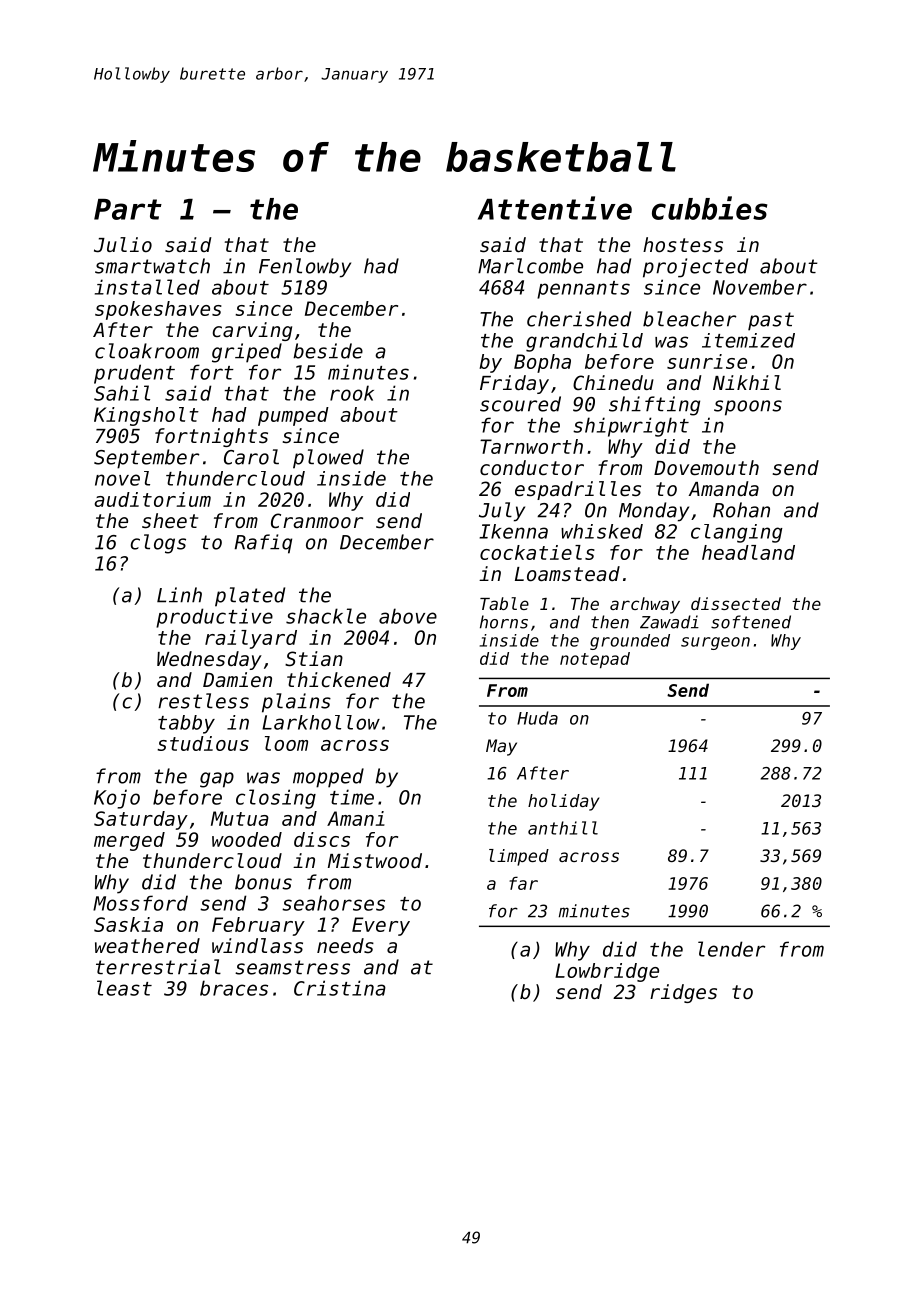 This screenshot has height=1314, width=924. What do you see at coordinates (234, 988) in the screenshot?
I see `braces` at bounding box center [234, 988].
